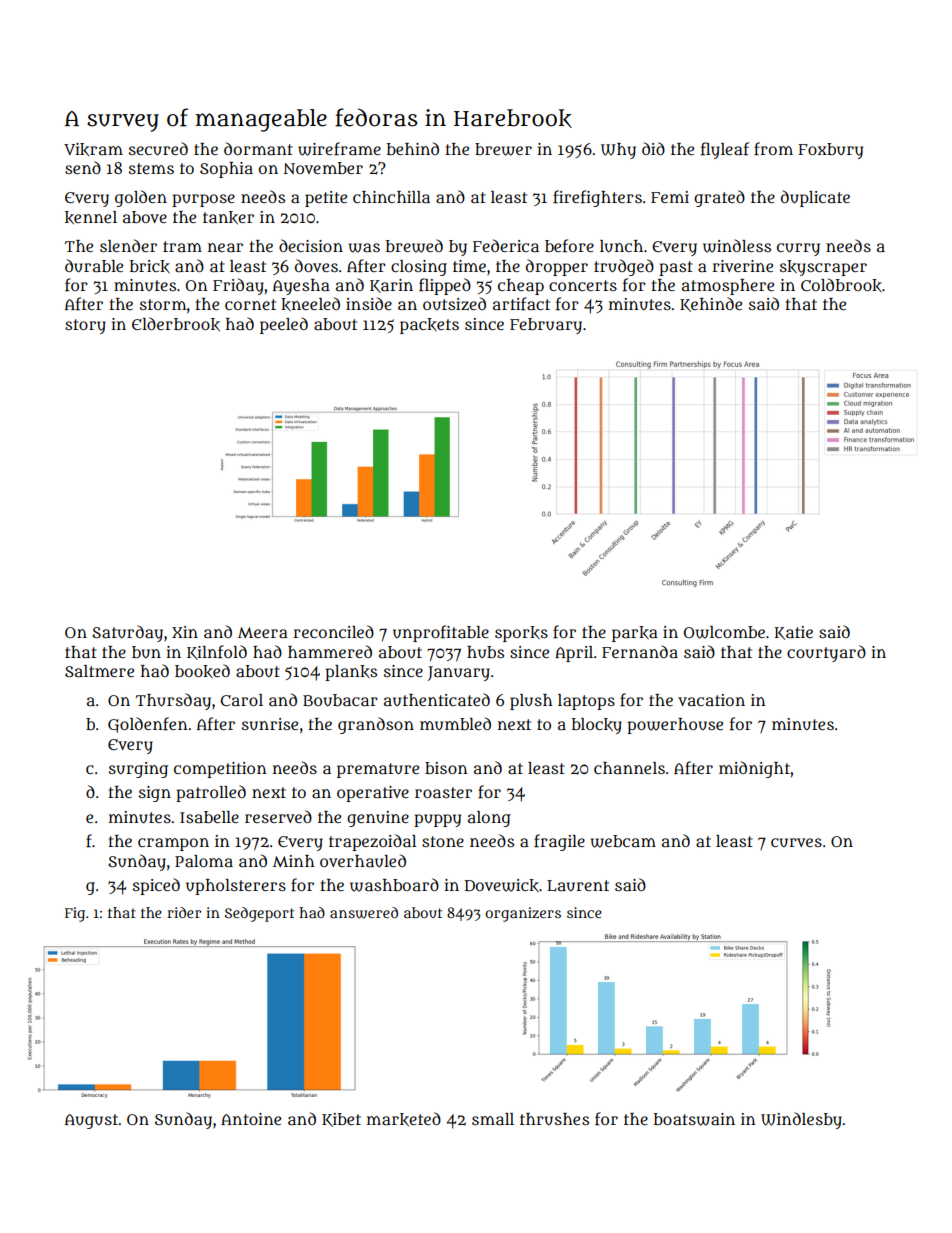  I want to click on Antoine, so click(251, 1119).
